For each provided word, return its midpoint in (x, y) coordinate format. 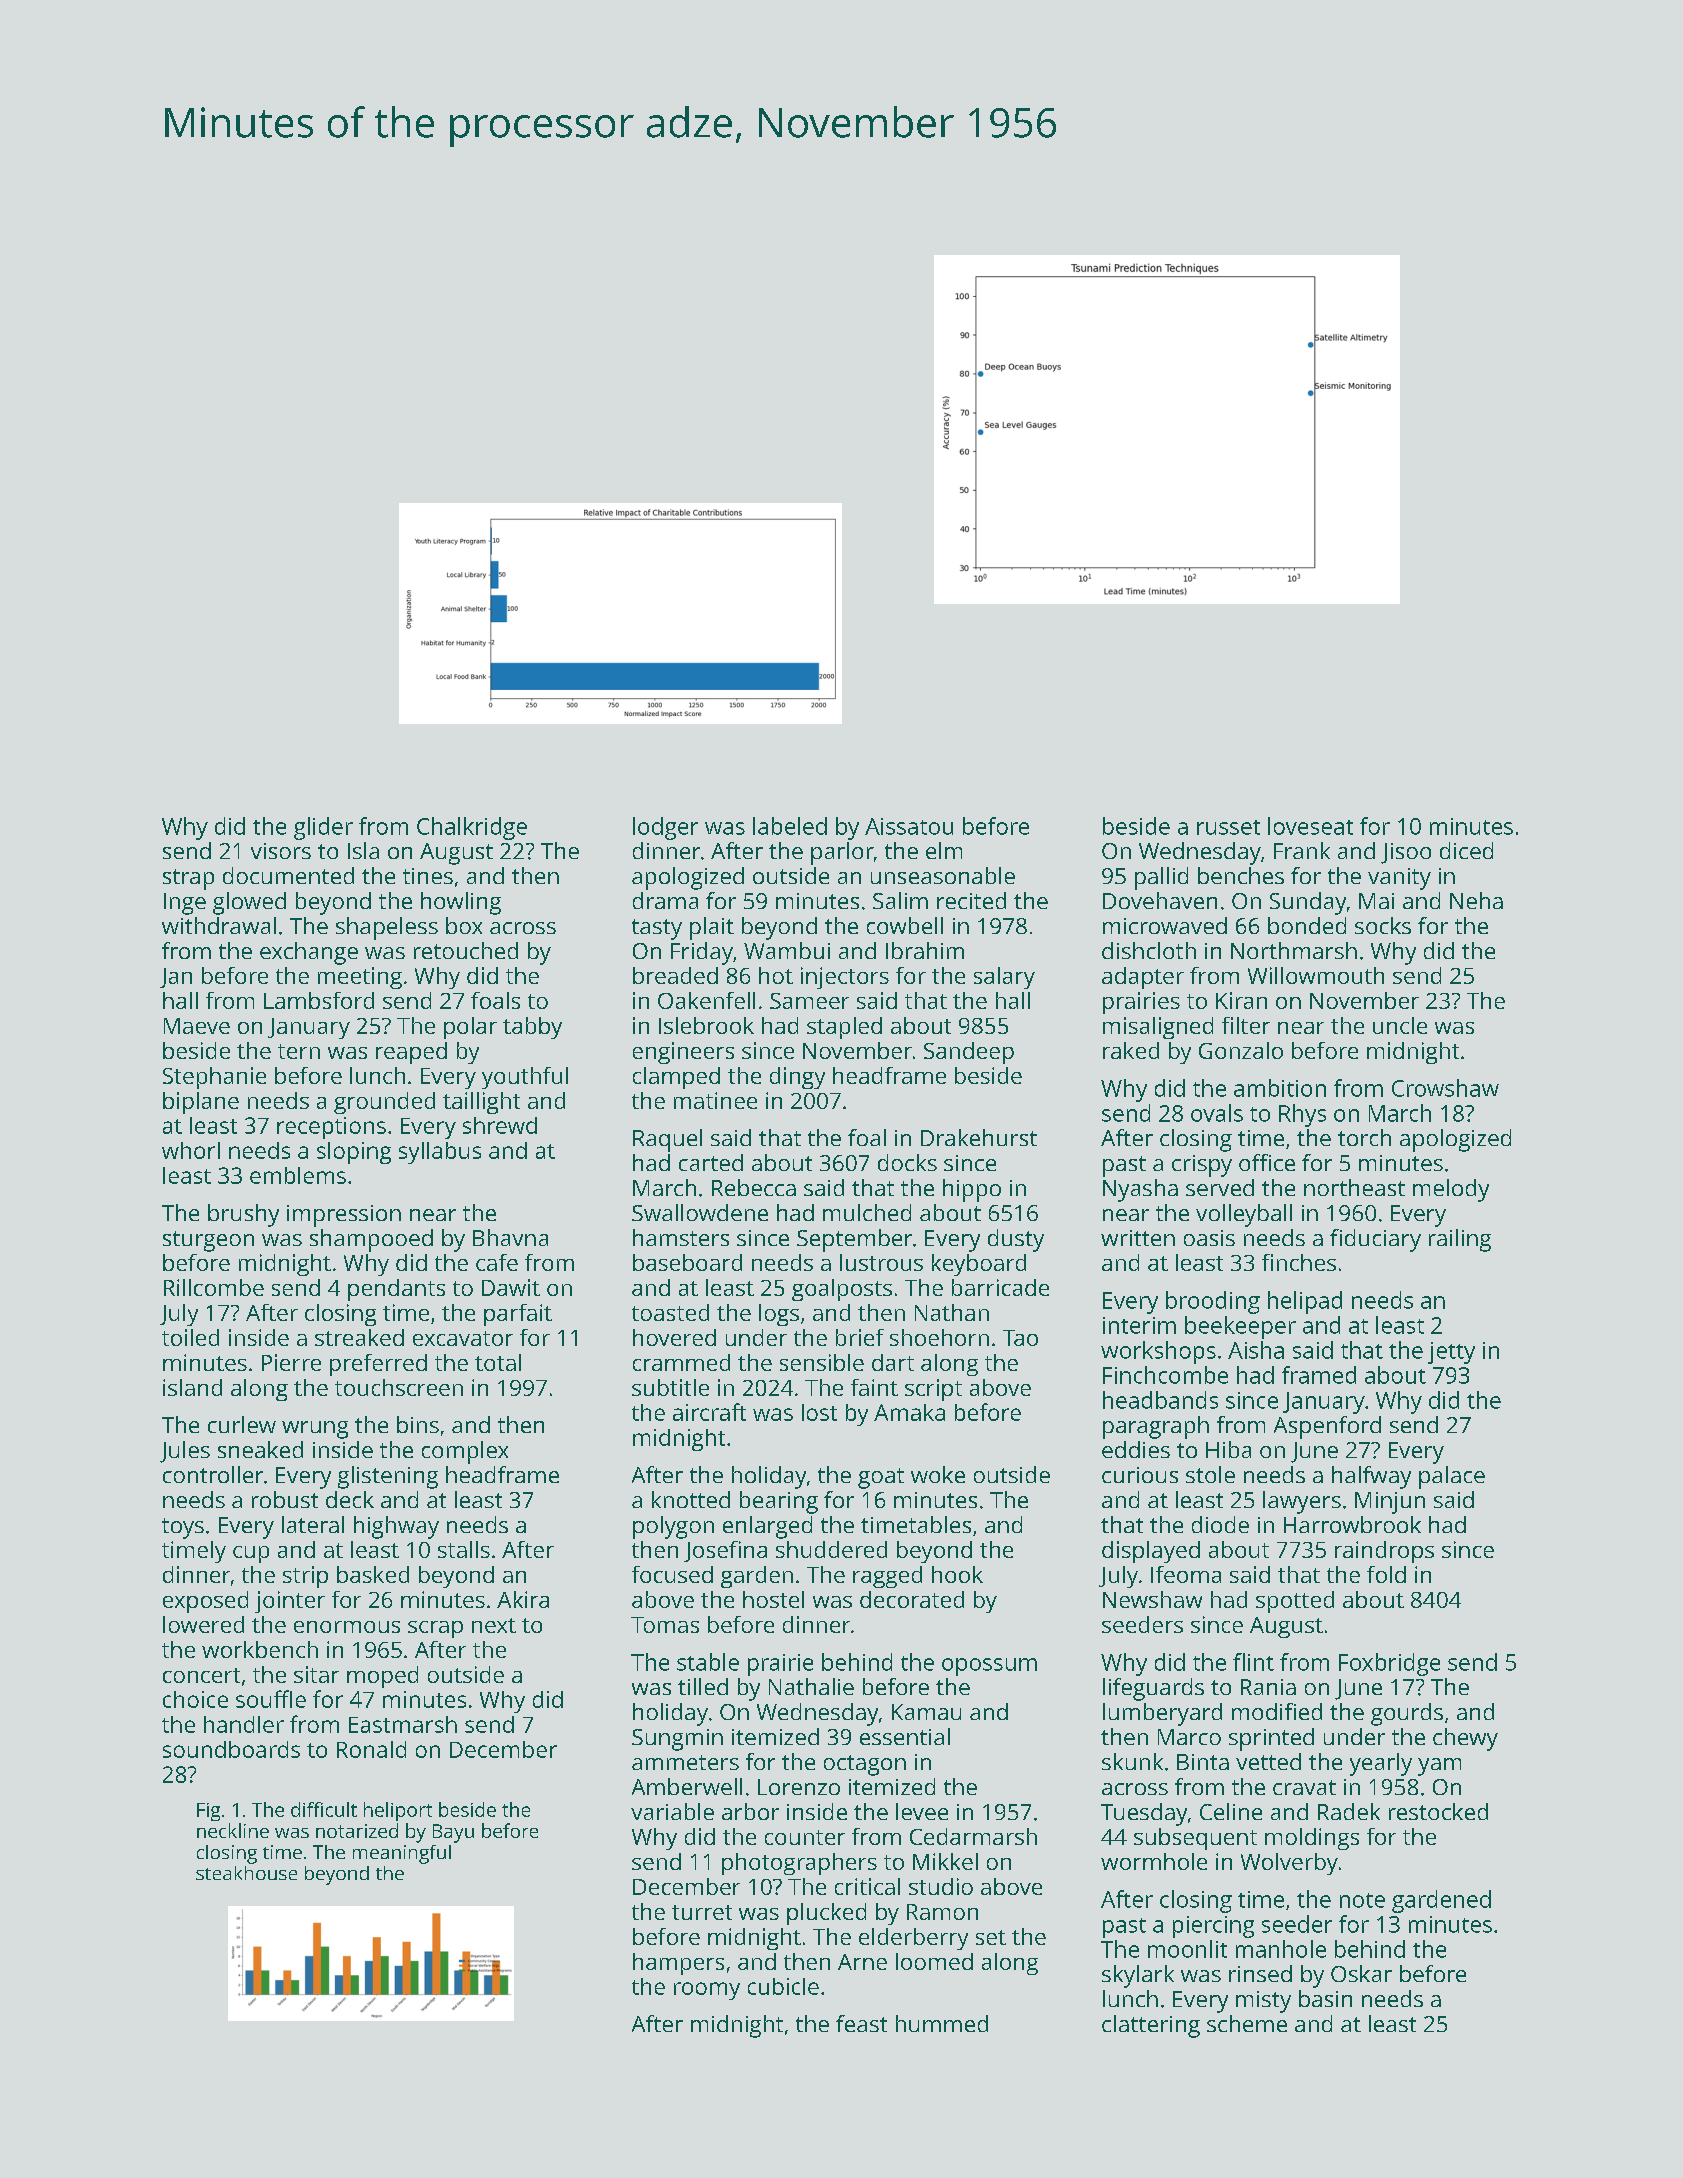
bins (418, 1424)
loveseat (1310, 826)
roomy (707, 1991)
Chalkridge (472, 828)
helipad (1305, 1302)
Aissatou (909, 826)
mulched (867, 1212)
